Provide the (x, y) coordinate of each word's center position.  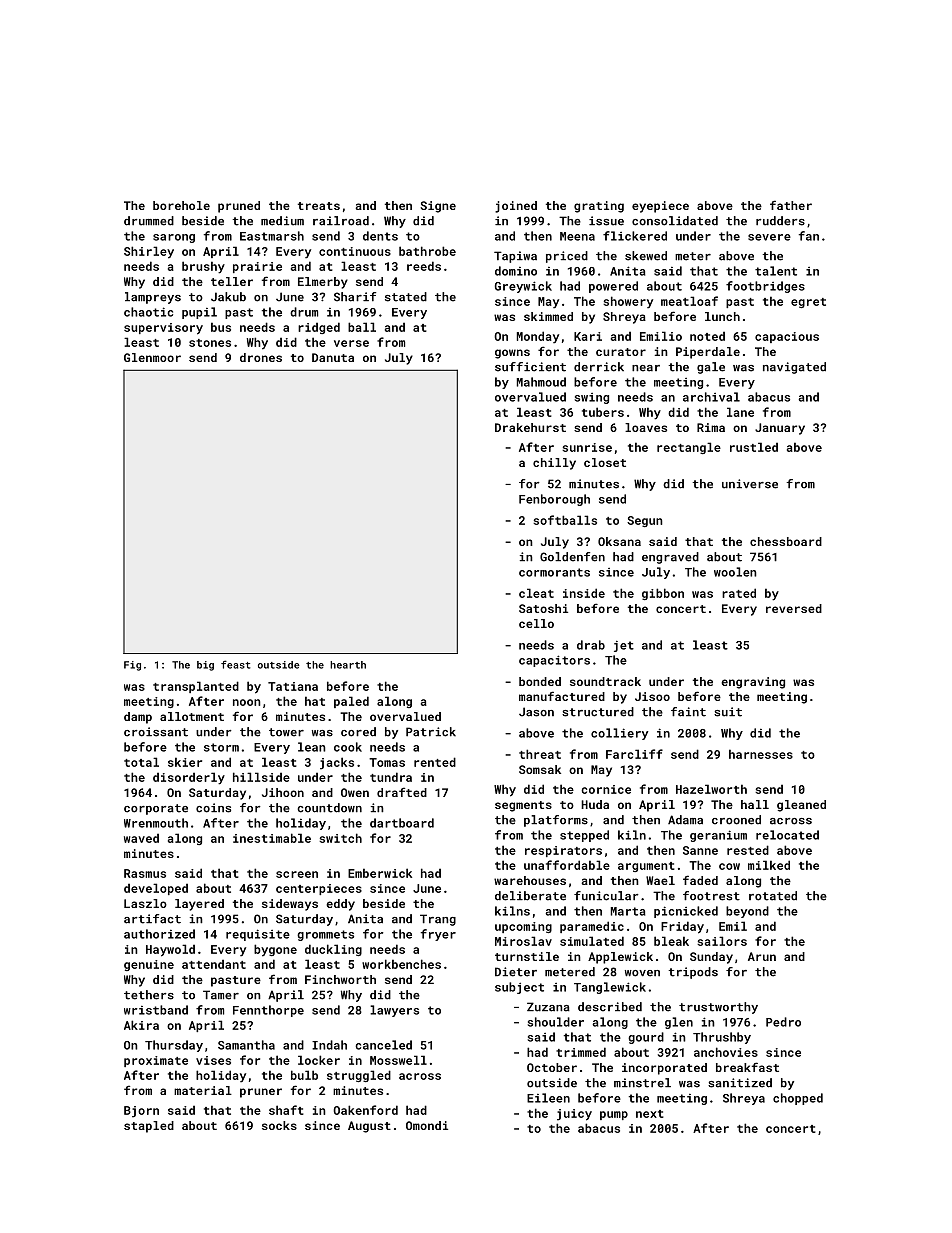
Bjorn (141, 1112)
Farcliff (634, 754)
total (141, 762)
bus (221, 327)
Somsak (540, 769)
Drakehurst (530, 427)
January (780, 429)
